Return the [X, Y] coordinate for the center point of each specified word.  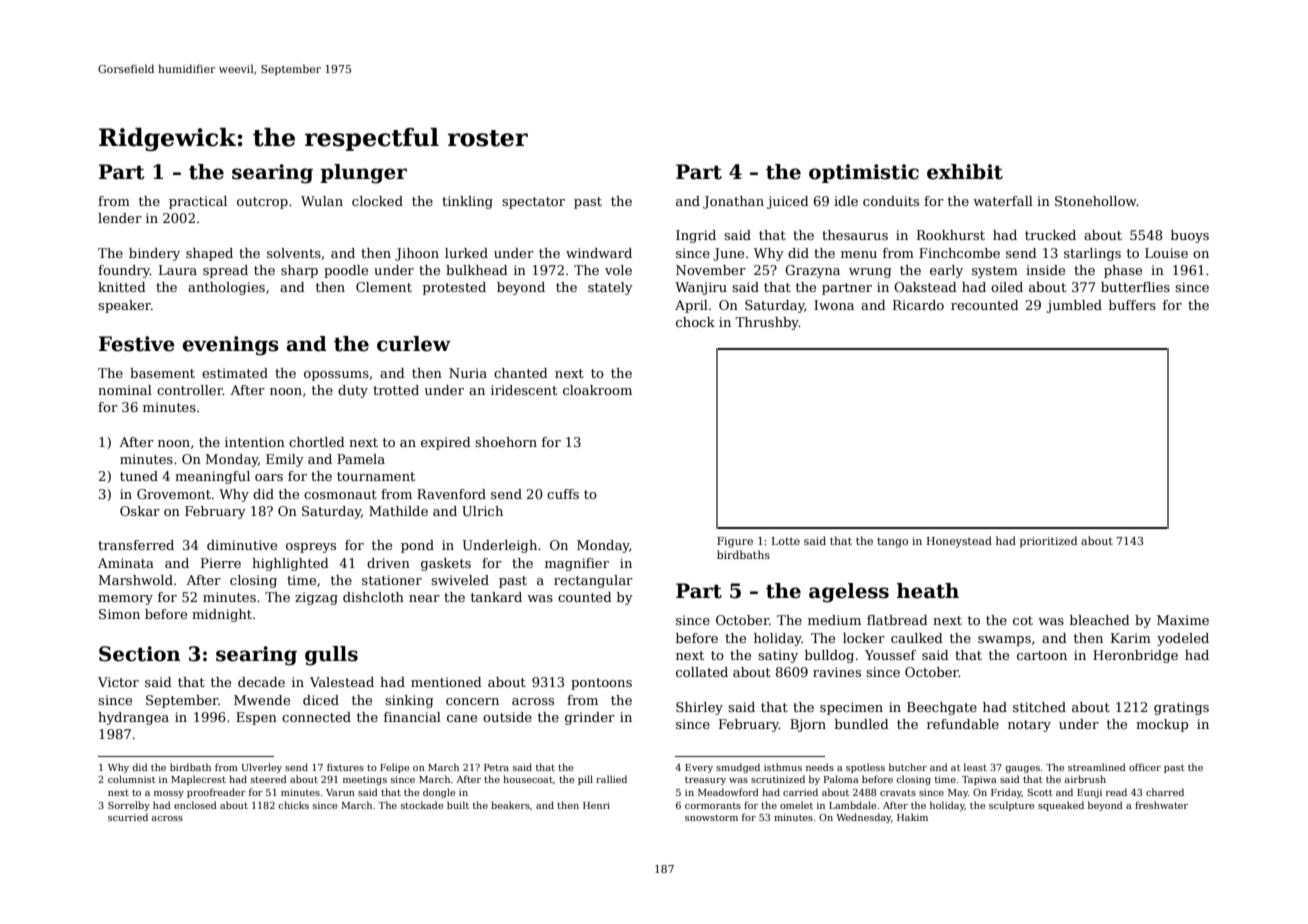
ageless [849, 593]
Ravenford [451, 494]
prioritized [1048, 542]
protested [454, 288]
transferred [136, 545]
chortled [317, 442]
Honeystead [959, 542]
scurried [128, 817]
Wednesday [863, 818]
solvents [294, 253]
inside [1045, 270]
